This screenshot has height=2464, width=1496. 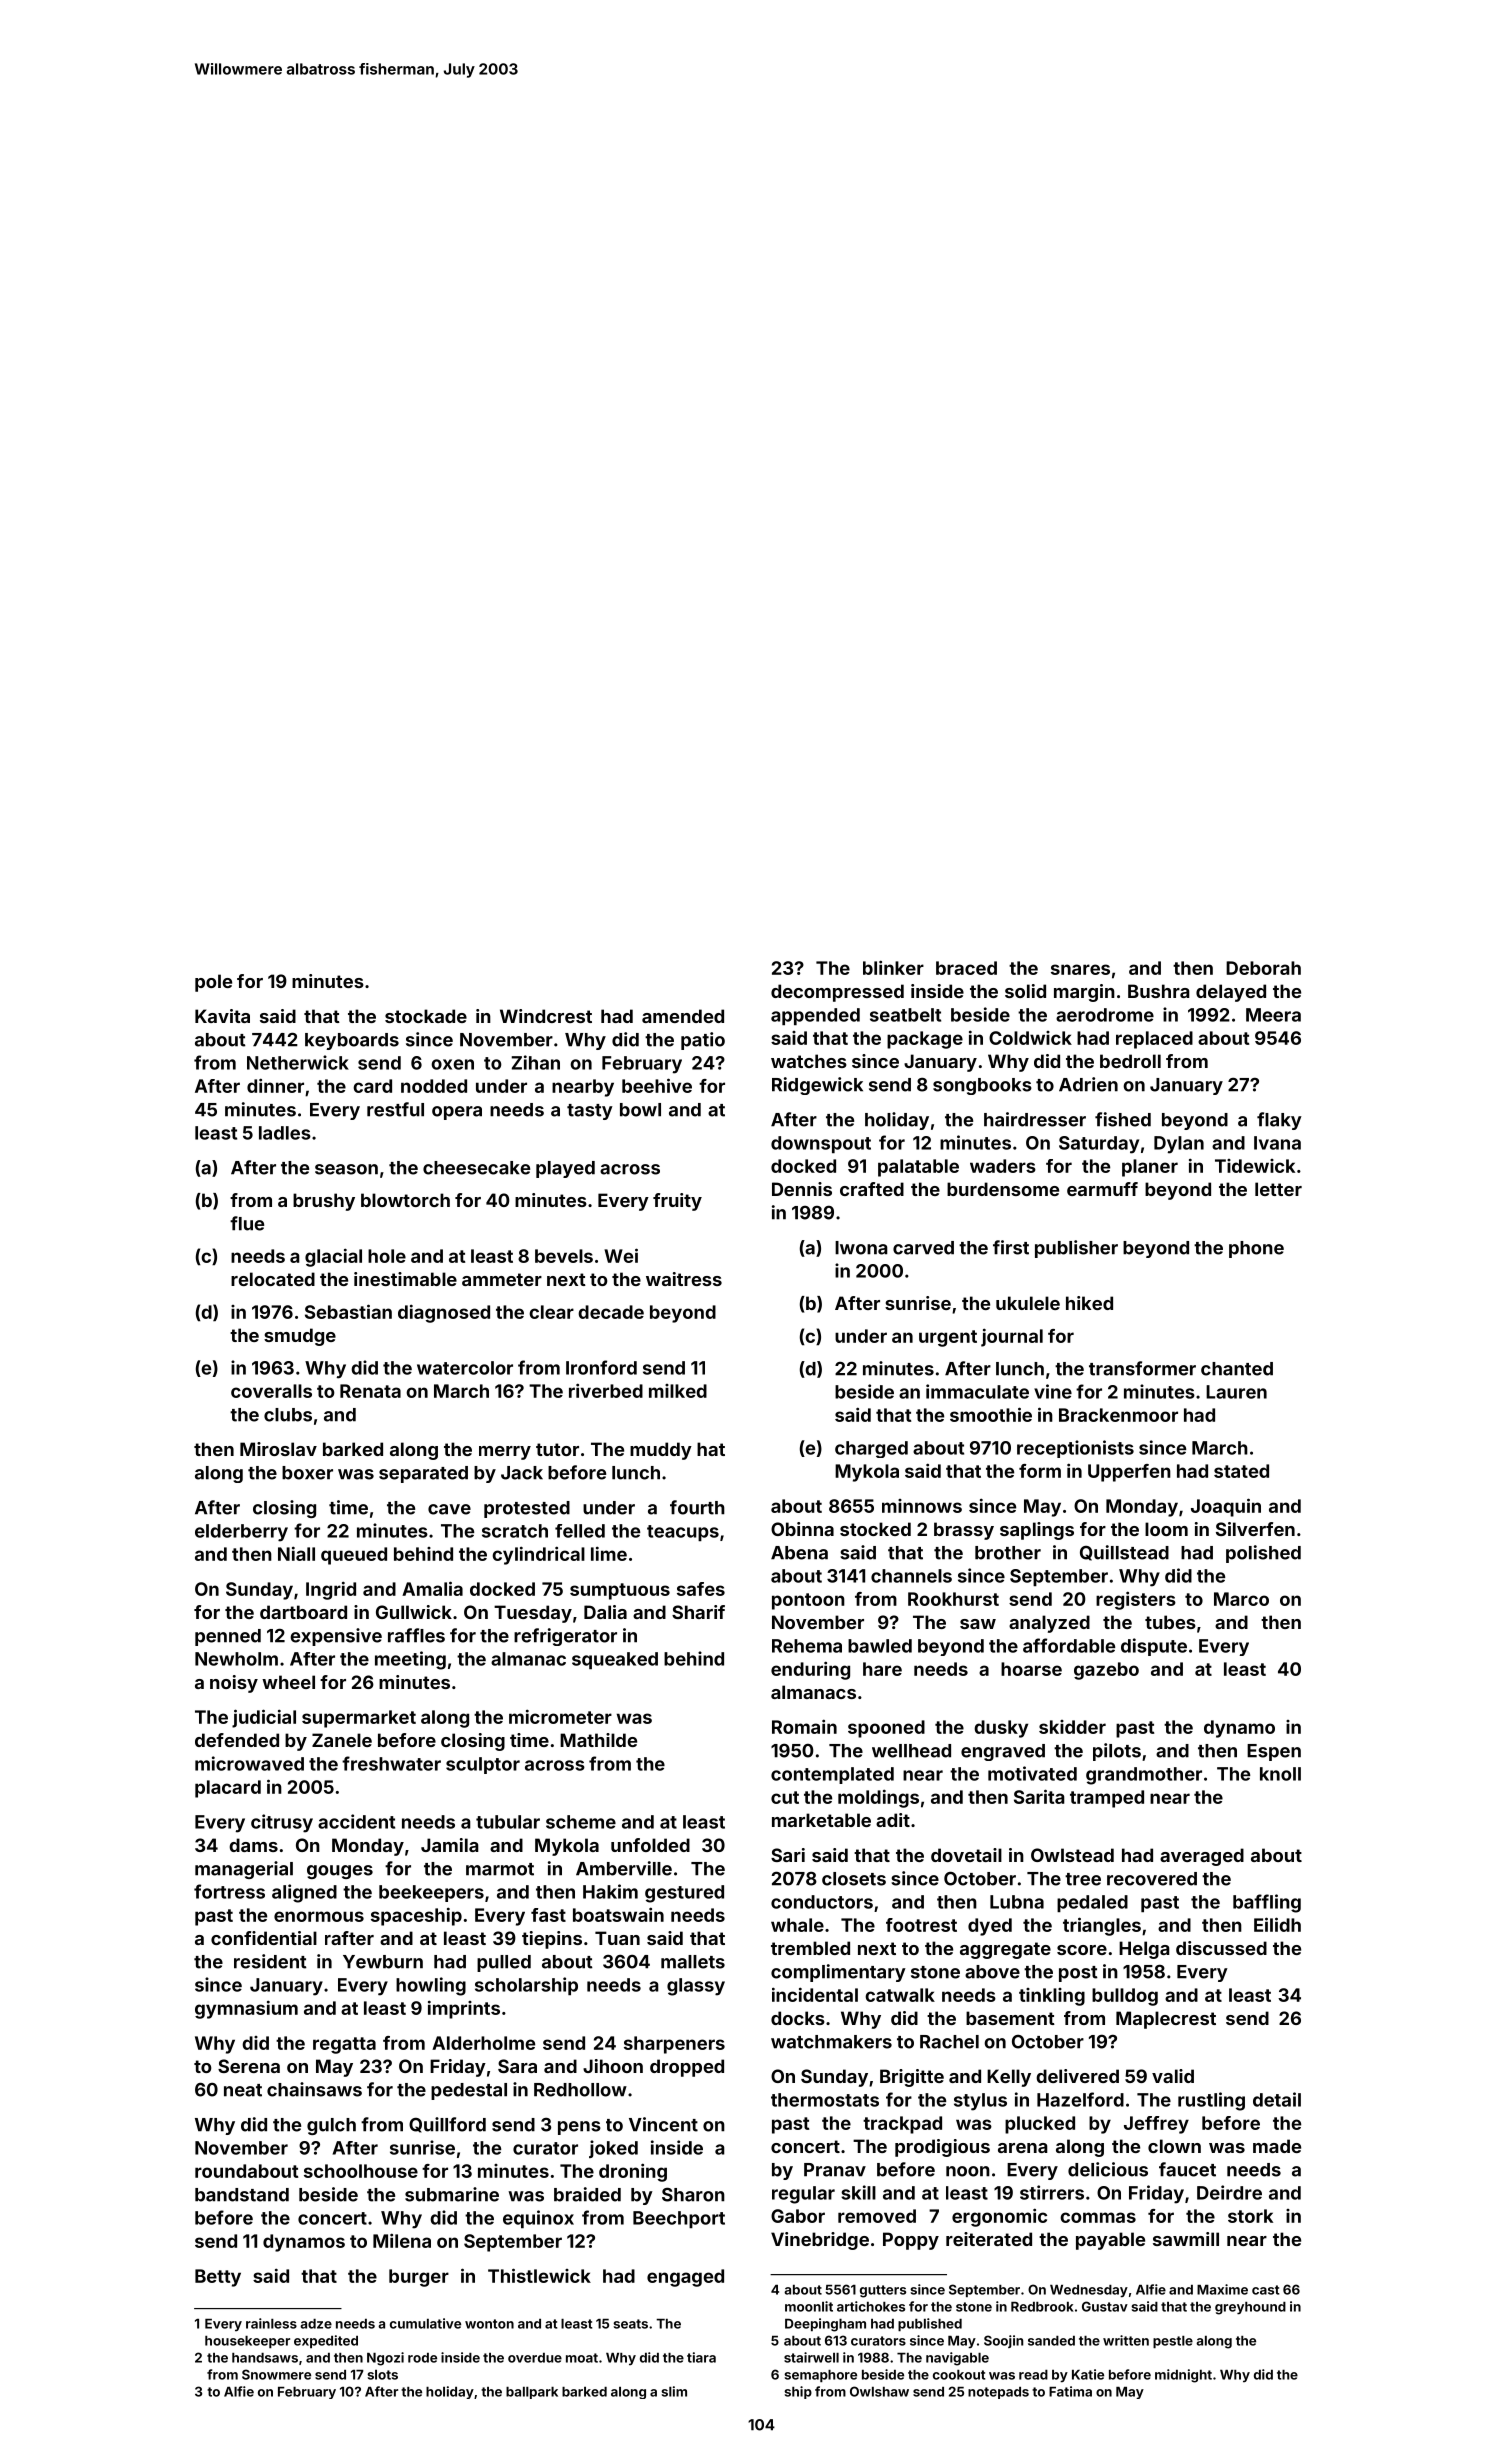 What do you see at coordinates (500, 1869) in the screenshot?
I see `marmot` at bounding box center [500, 1869].
